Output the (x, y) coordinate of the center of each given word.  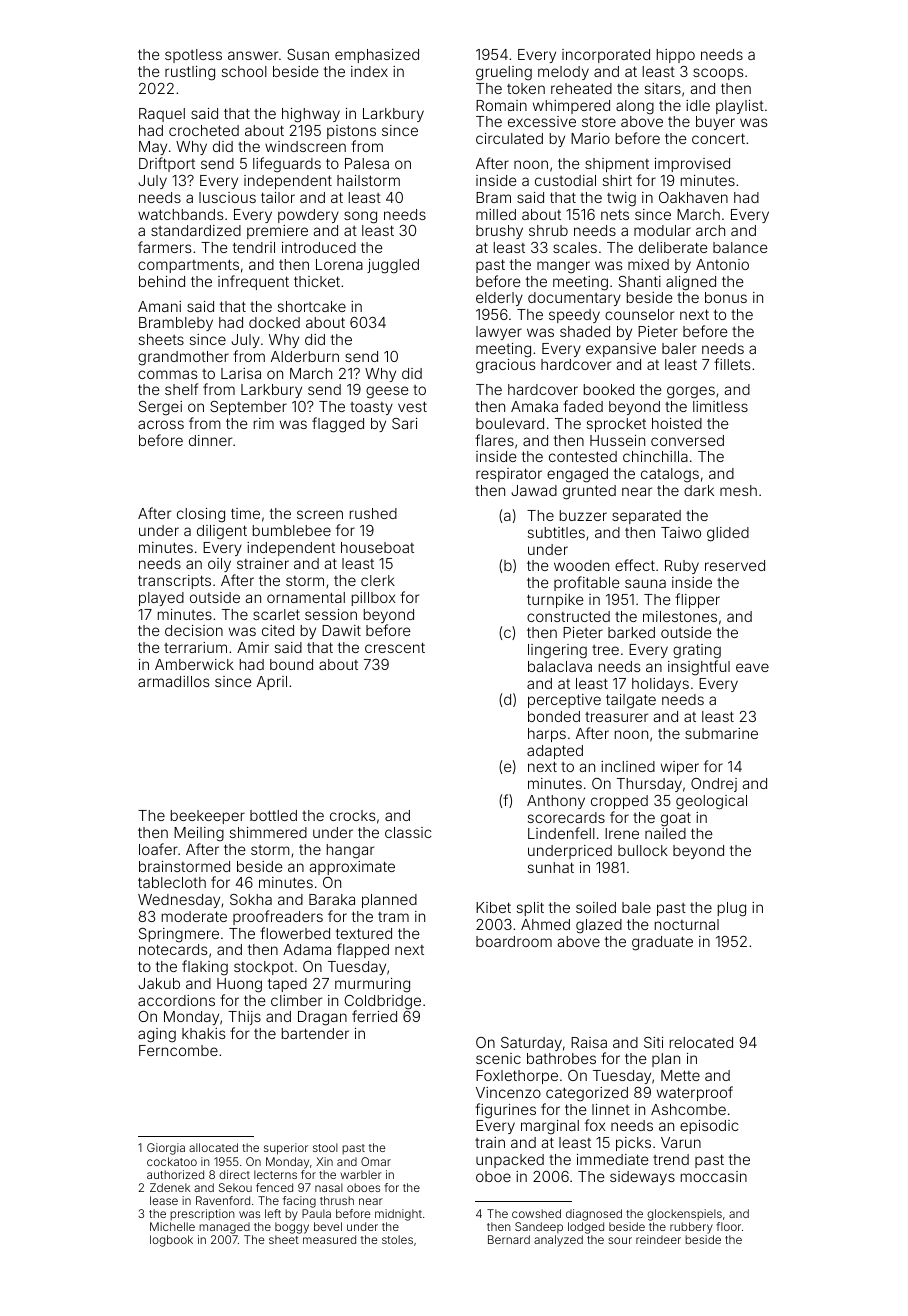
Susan (308, 54)
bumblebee (292, 530)
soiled (596, 907)
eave (752, 667)
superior (286, 1149)
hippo (676, 56)
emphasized (377, 56)
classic (408, 832)
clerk (378, 580)
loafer (158, 849)
